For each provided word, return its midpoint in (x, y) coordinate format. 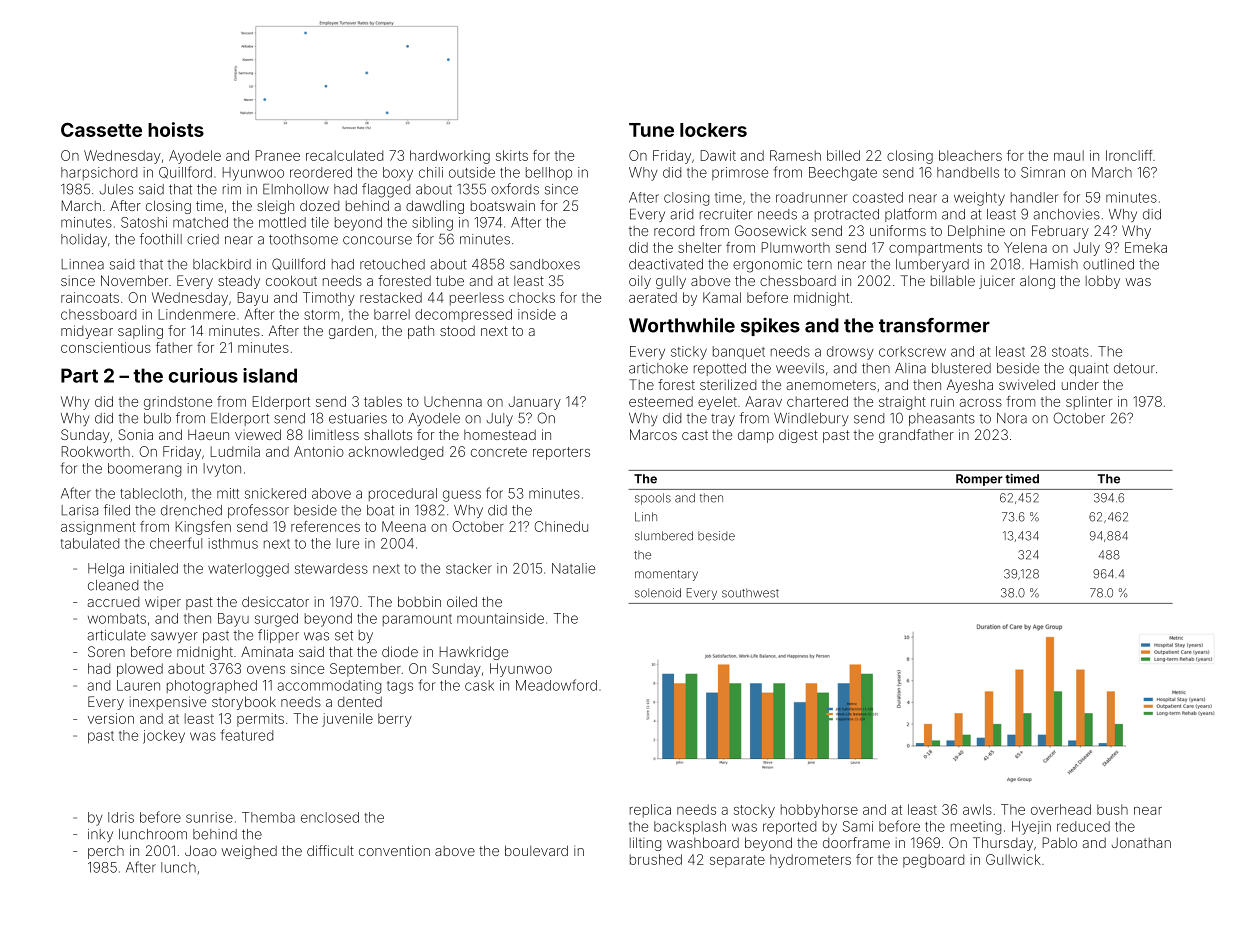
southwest (750, 593)
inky (100, 835)
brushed (656, 859)
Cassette (101, 129)
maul (1069, 155)
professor (258, 511)
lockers (713, 130)
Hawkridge (474, 653)
